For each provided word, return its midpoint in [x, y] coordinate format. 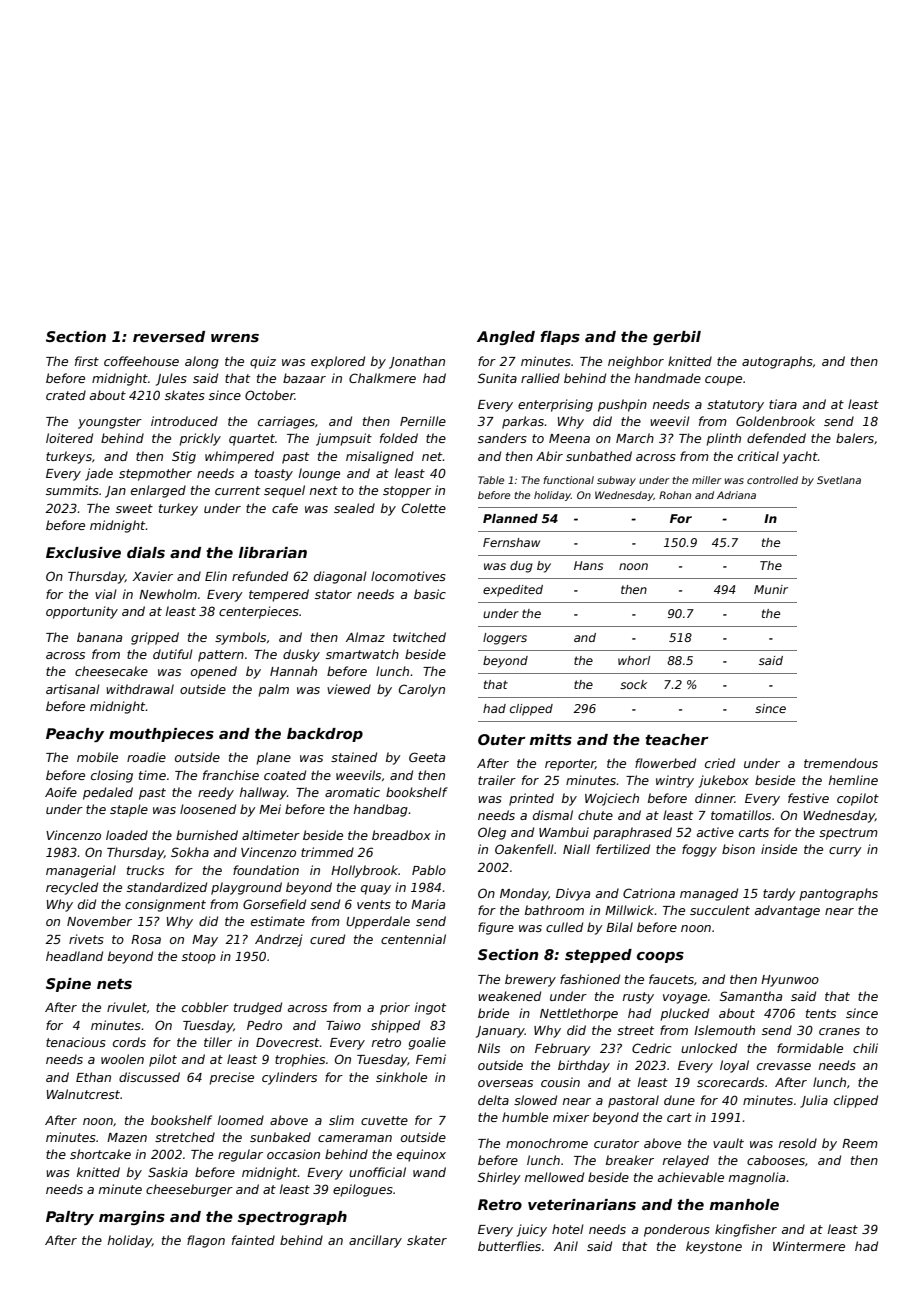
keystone [714, 1247]
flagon [206, 1241]
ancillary [375, 1241]
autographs [777, 362]
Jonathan [417, 362]
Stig [184, 457]
